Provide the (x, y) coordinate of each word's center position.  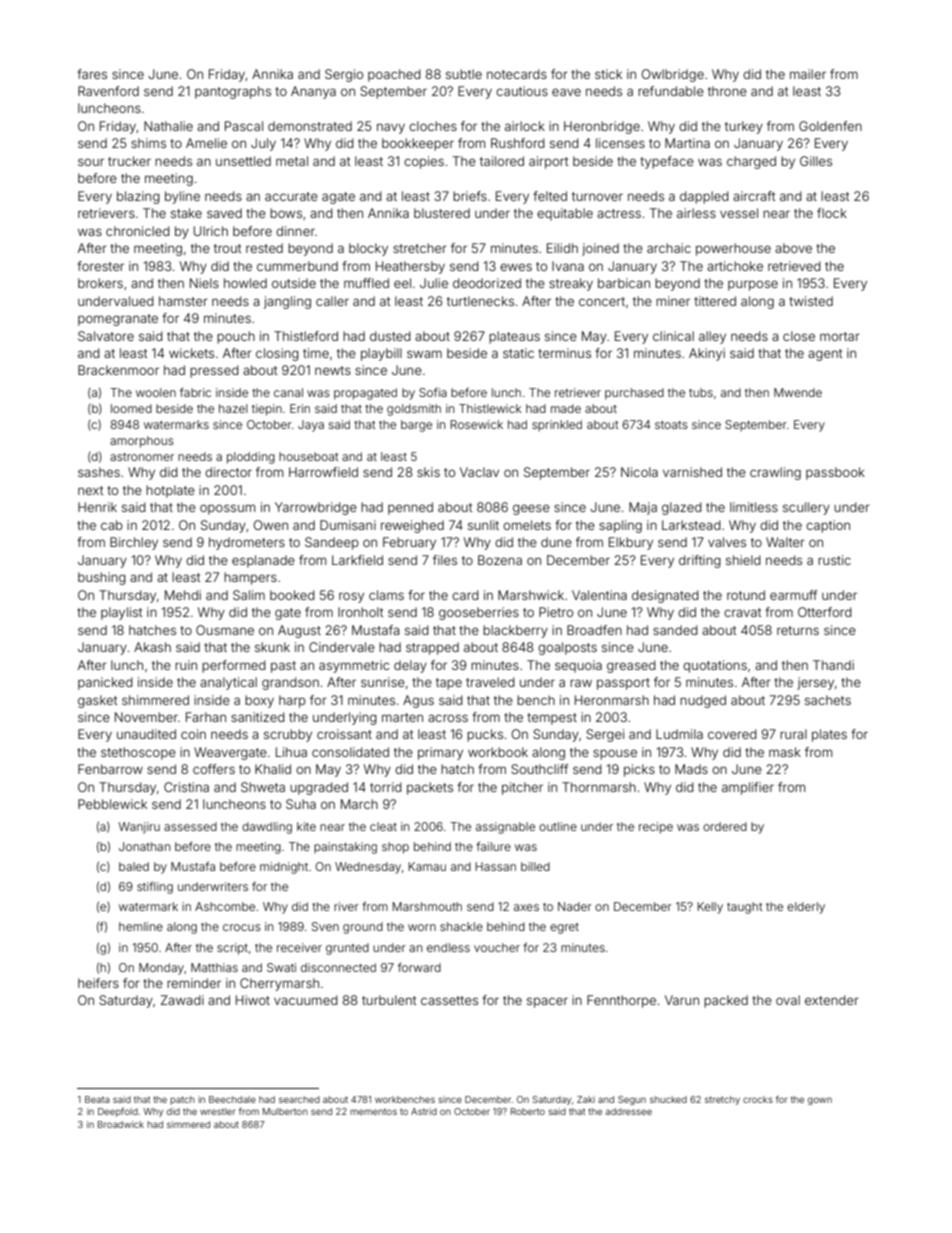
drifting (700, 561)
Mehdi (183, 595)
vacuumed (306, 1000)
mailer (808, 74)
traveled (490, 682)
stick (608, 74)
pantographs (233, 92)
